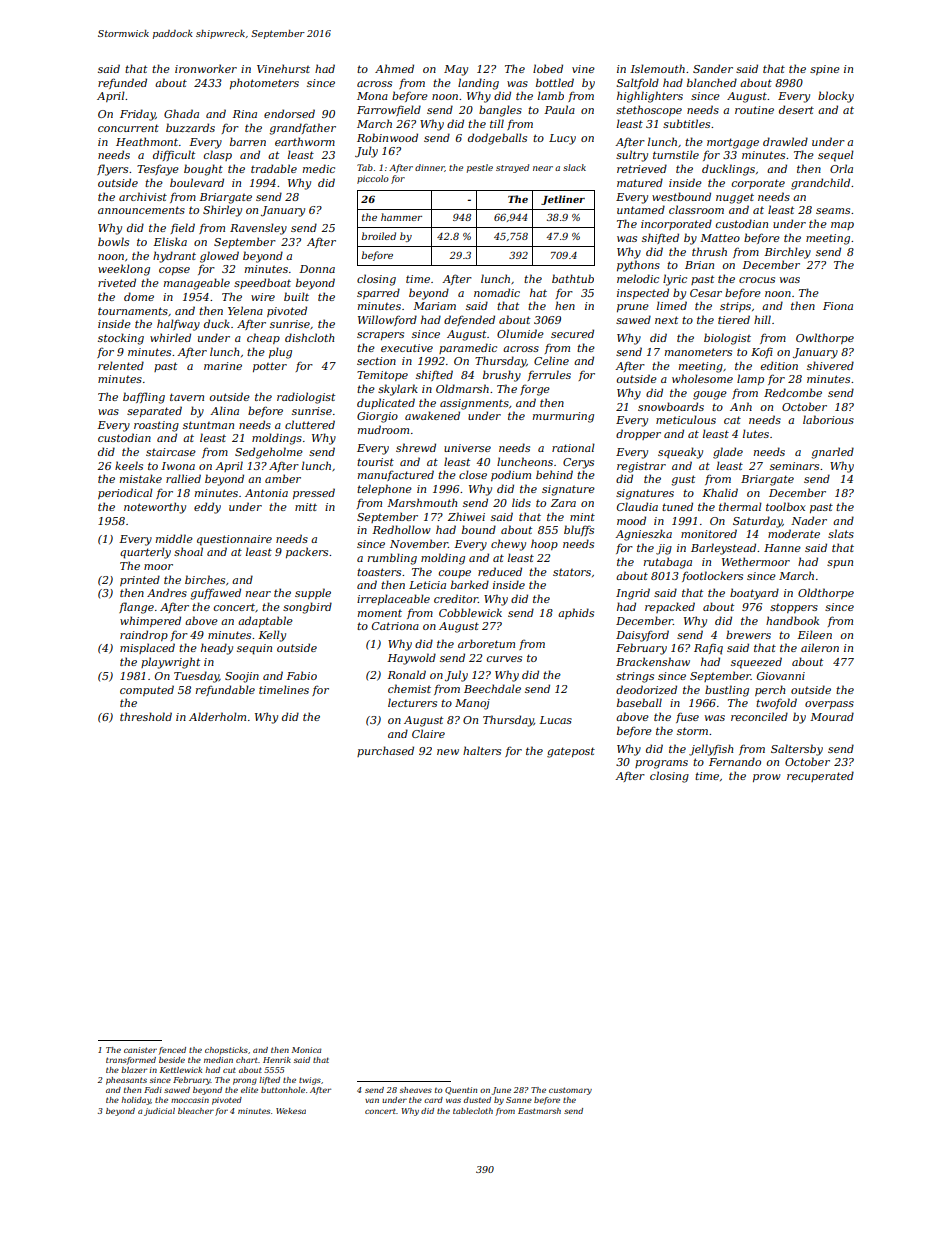 The image size is (952, 1233). I want to click on keels, so click(129, 465).
